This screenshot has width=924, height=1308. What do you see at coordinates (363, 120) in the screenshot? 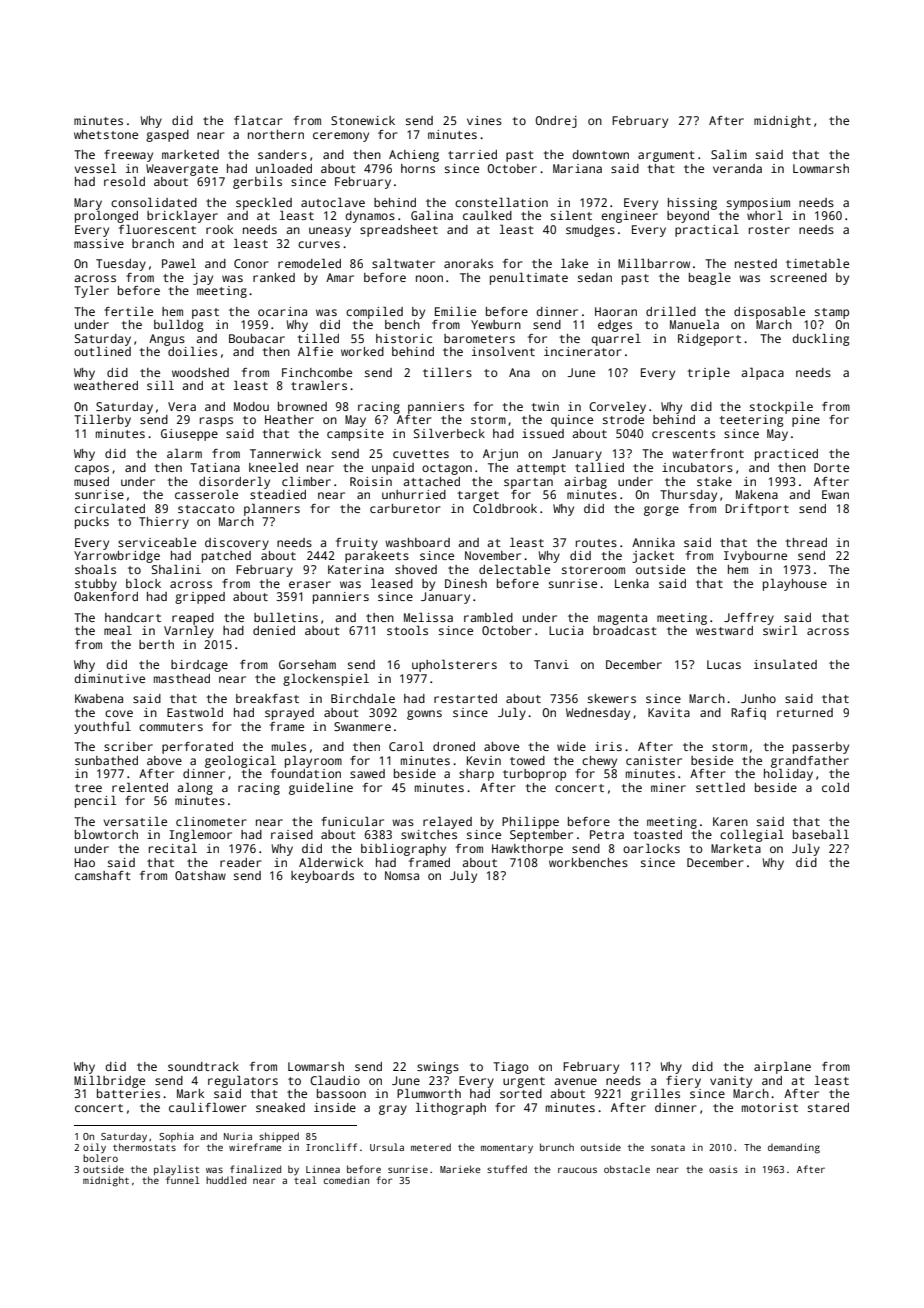
I see `Stonewick` at bounding box center [363, 120].
